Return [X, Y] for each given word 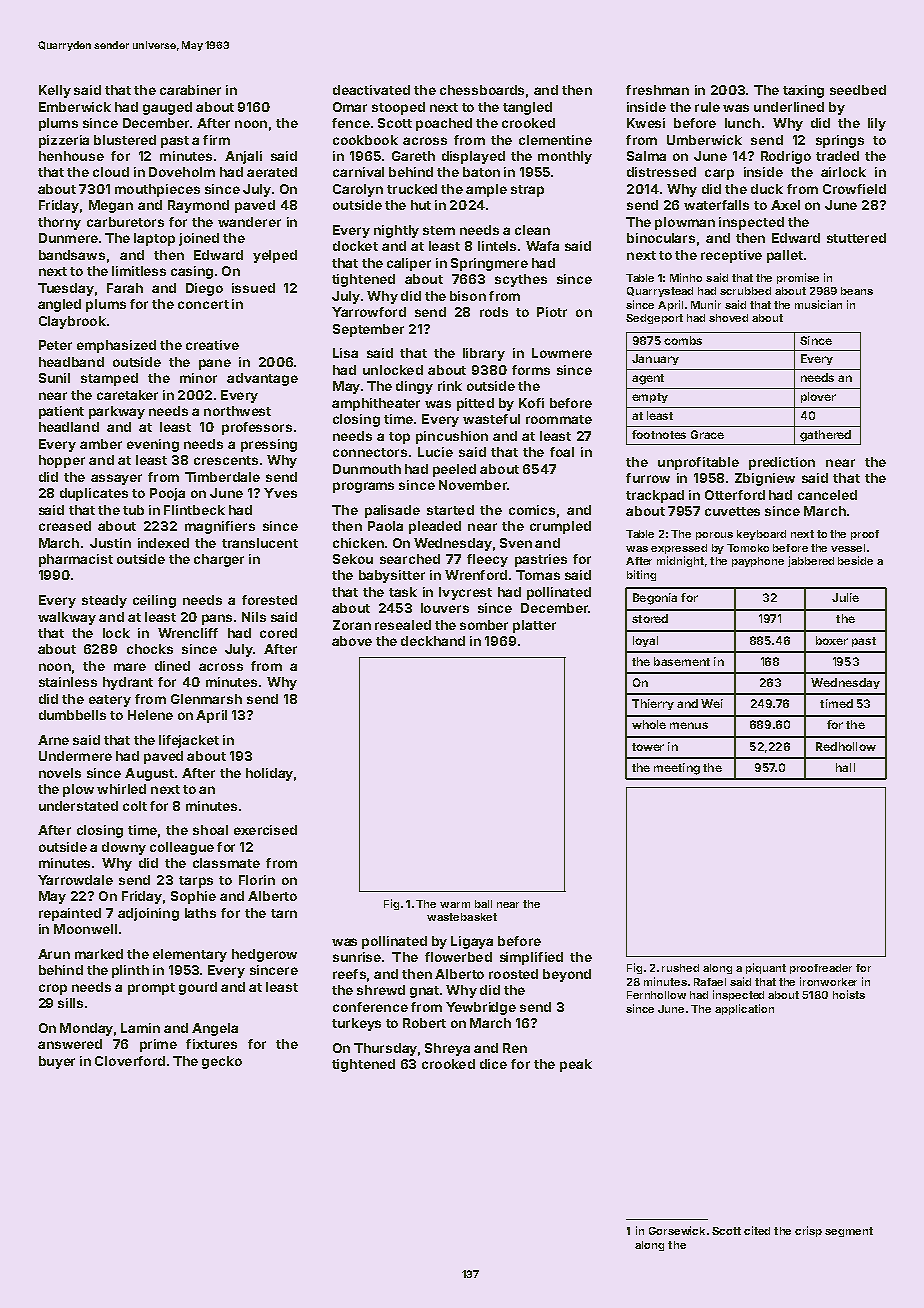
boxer [832, 640]
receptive [731, 256]
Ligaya [472, 942]
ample [486, 190]
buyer [57, 1062]
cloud [111, 172]
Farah [125, 288]
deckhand [433, 641]
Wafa [542, 246]
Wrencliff [188, 633]
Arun [54, 954]
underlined [789, 107]
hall [845, 767]
